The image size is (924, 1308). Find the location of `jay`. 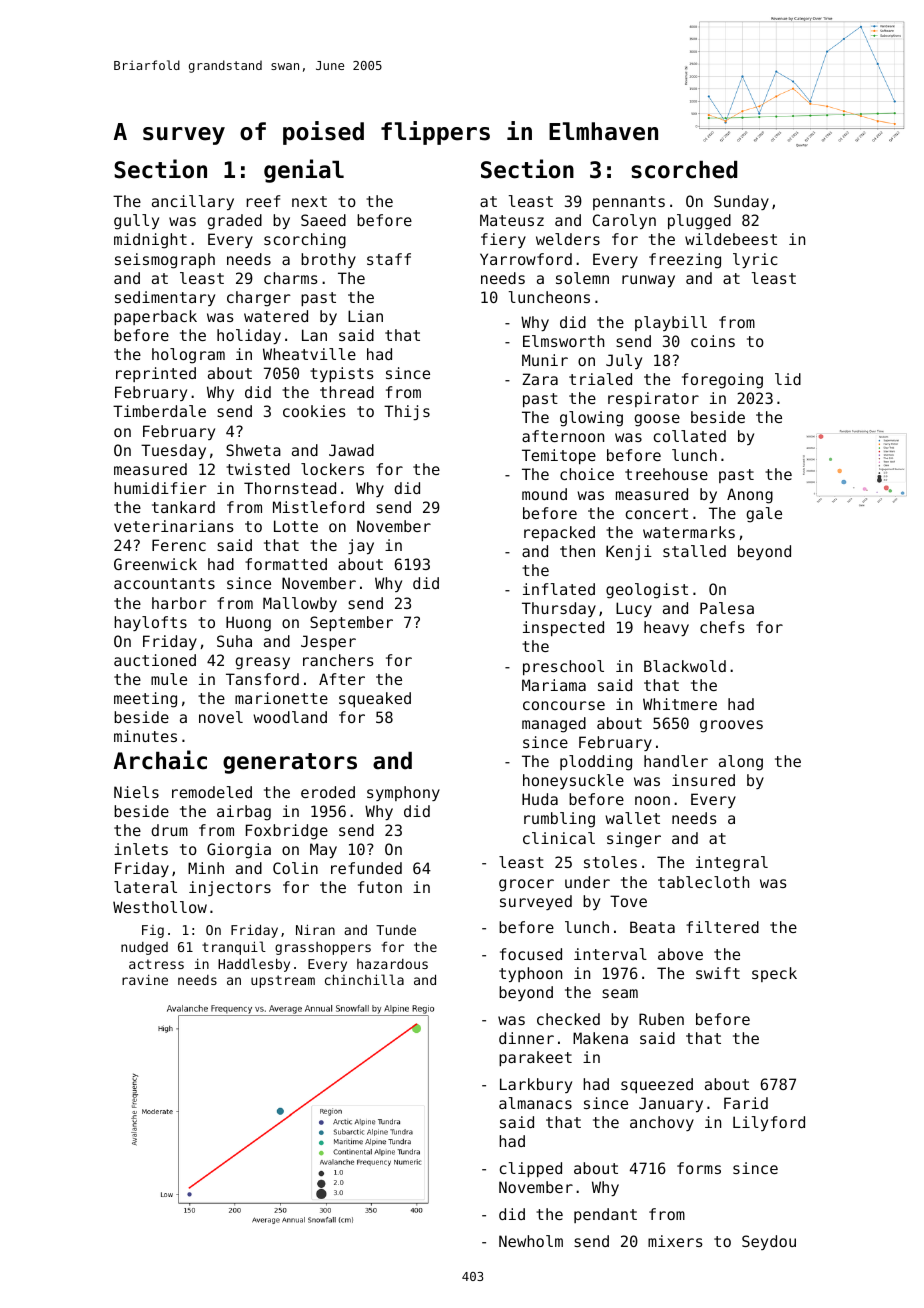

jay is located at coordinates (361, 546).
